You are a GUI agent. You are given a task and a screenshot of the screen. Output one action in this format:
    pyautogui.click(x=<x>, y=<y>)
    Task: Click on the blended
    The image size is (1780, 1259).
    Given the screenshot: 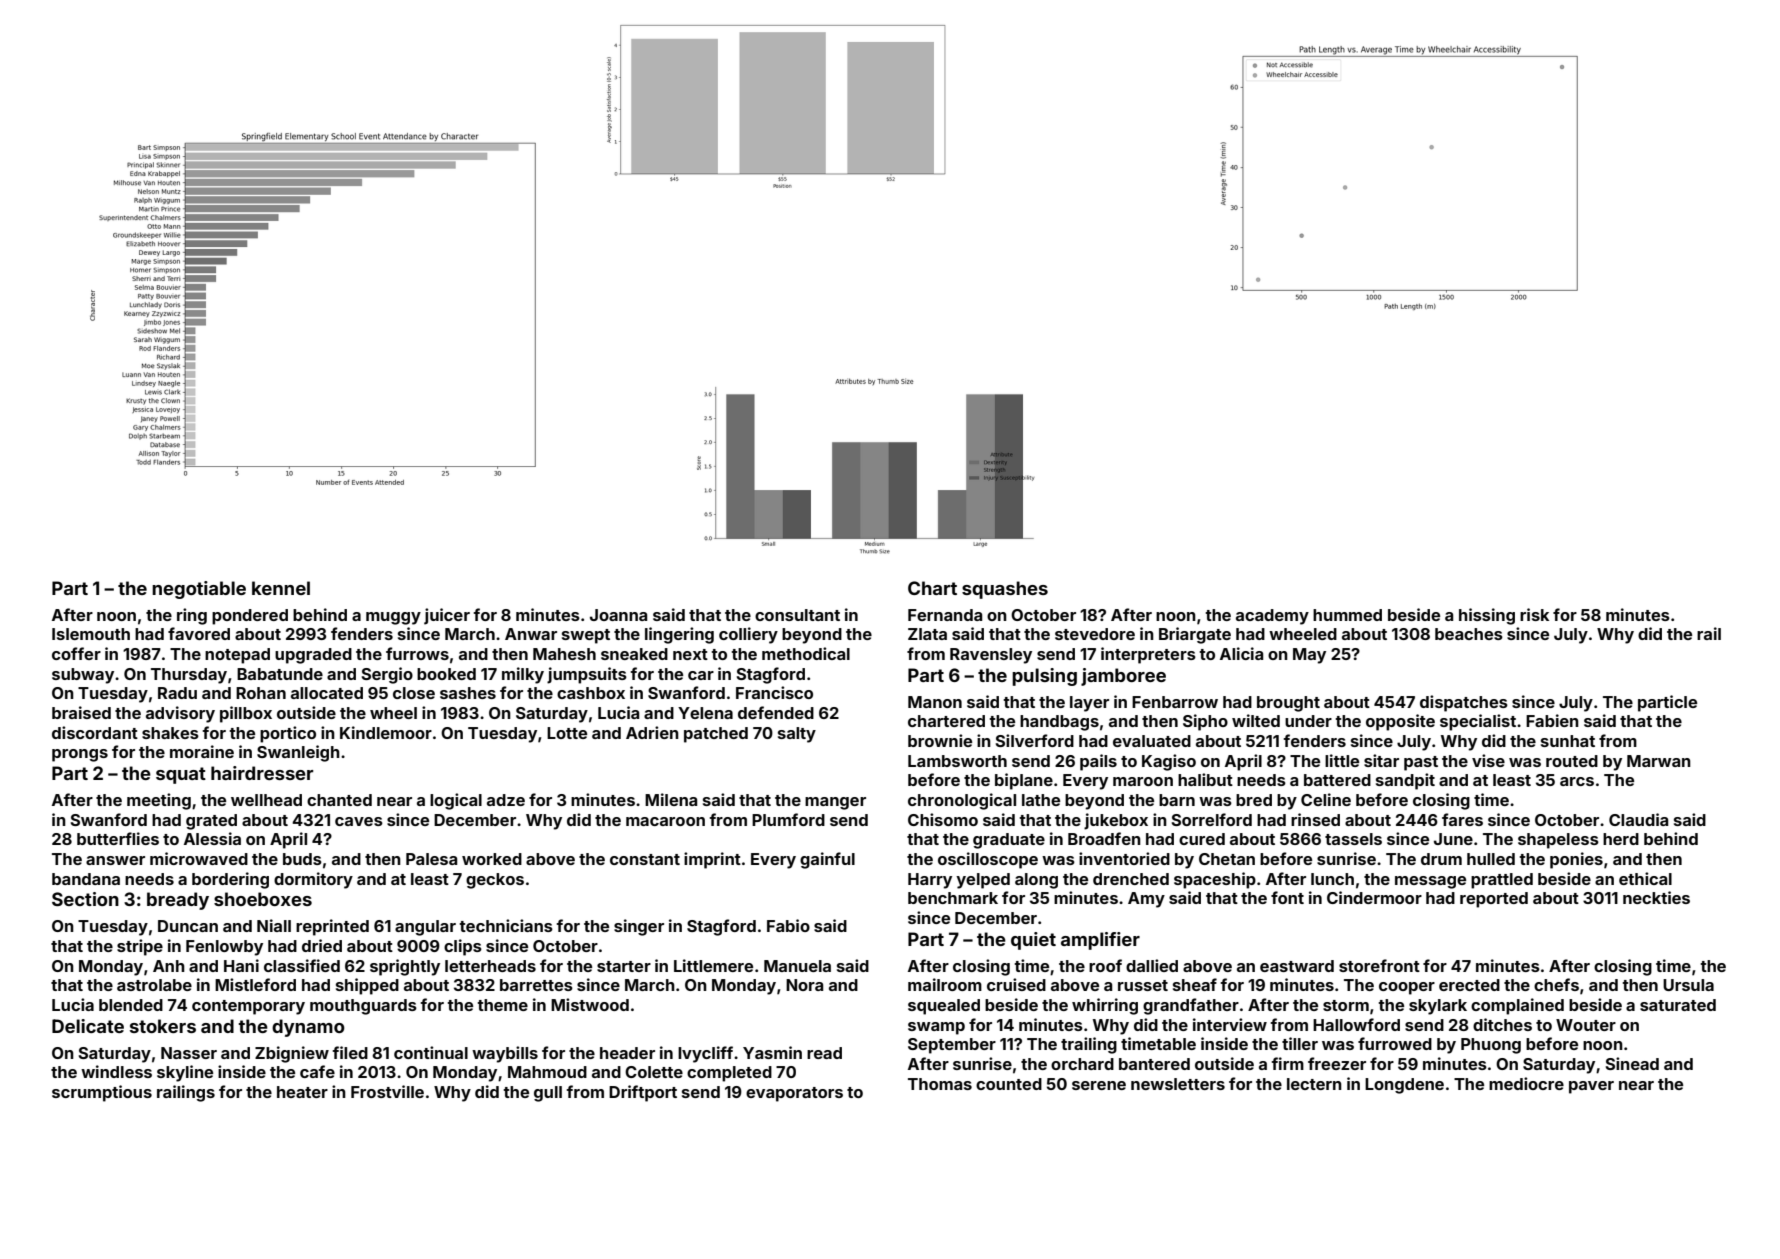 What is the action you would take?
    pyautogui.click(x=131, y=1005)
